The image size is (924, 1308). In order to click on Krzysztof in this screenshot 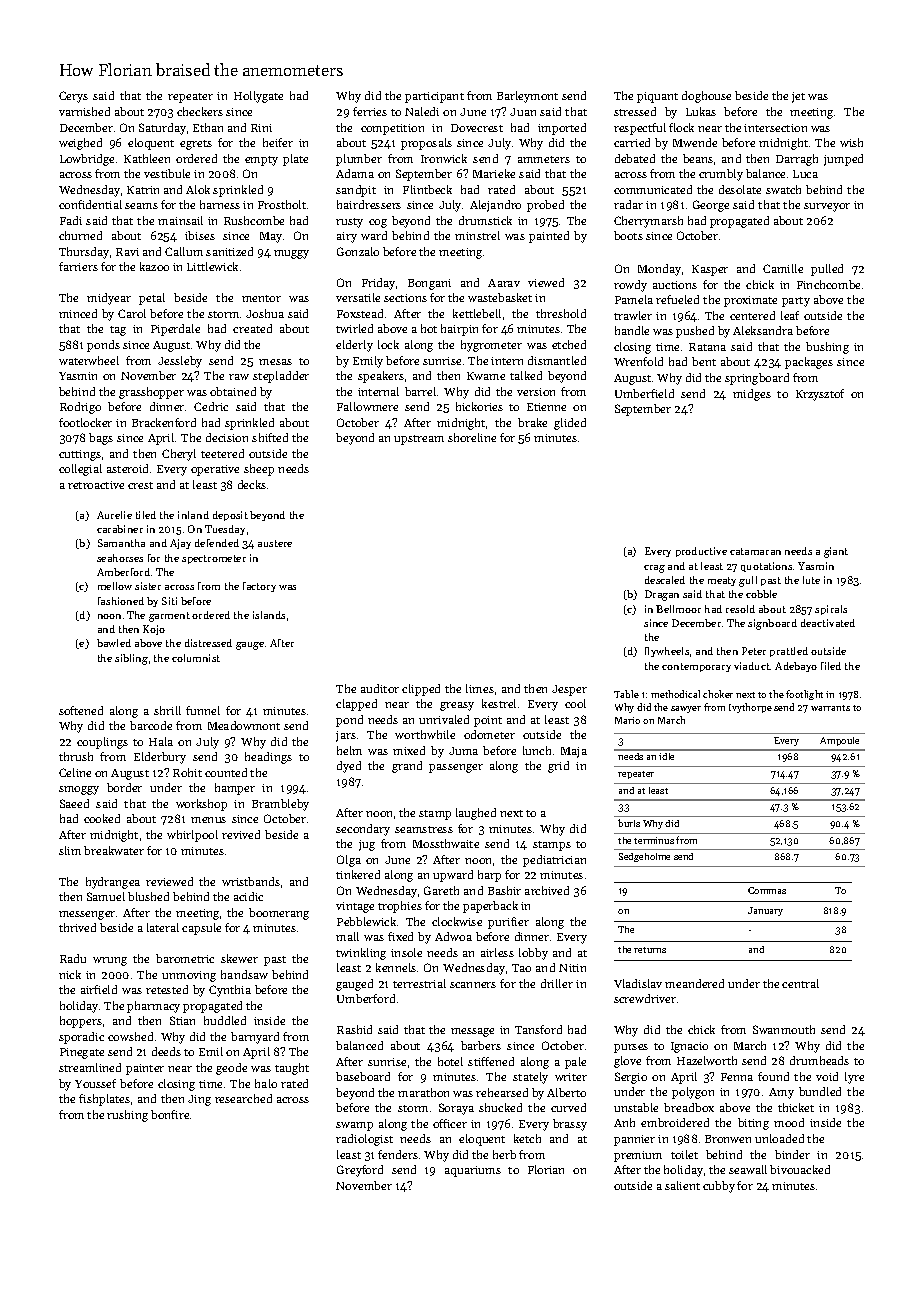, I will do `click(820, 395)`.
